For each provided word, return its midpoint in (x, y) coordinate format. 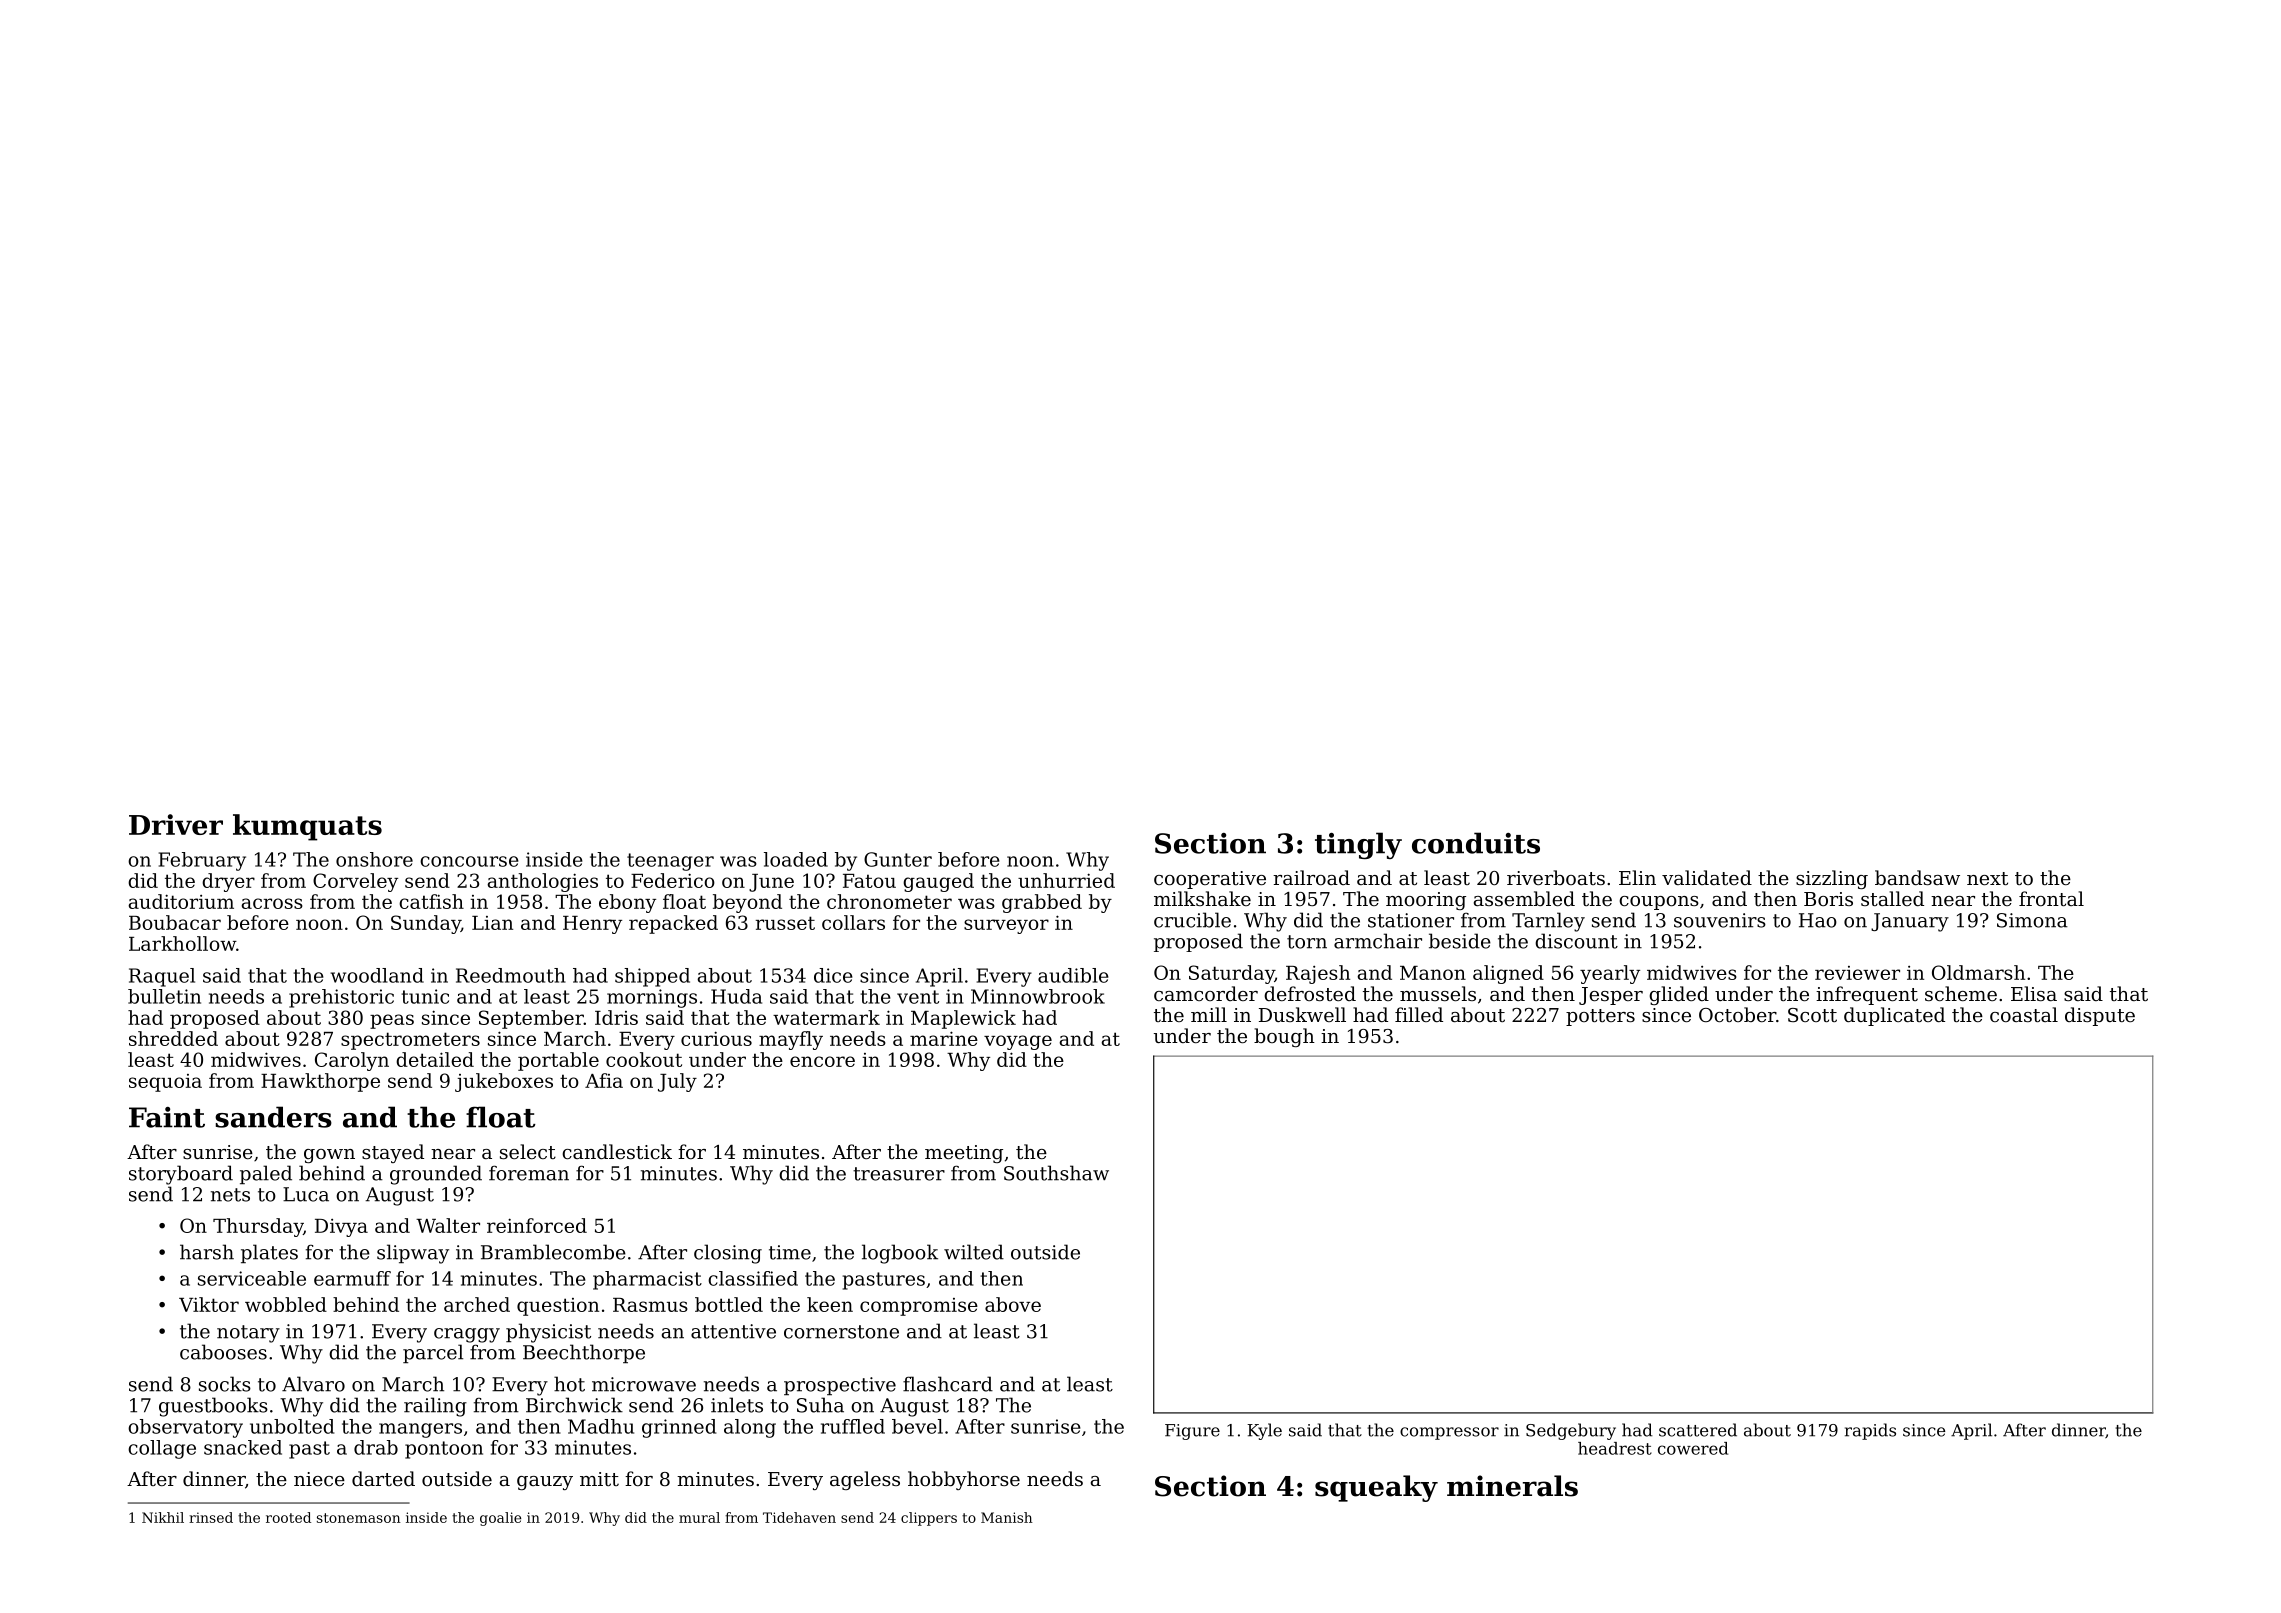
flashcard (948, 1384)
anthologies (542, 882)
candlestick (617, 1151)
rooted (288, 1517)
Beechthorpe (584, 1353)
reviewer (1857, 973)
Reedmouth (511, 975)
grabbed (1042, 903)
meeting (964, 1154)
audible (1073, 975)
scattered (1698, 1430)
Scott (1812, 1015)
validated (1707, 877)
